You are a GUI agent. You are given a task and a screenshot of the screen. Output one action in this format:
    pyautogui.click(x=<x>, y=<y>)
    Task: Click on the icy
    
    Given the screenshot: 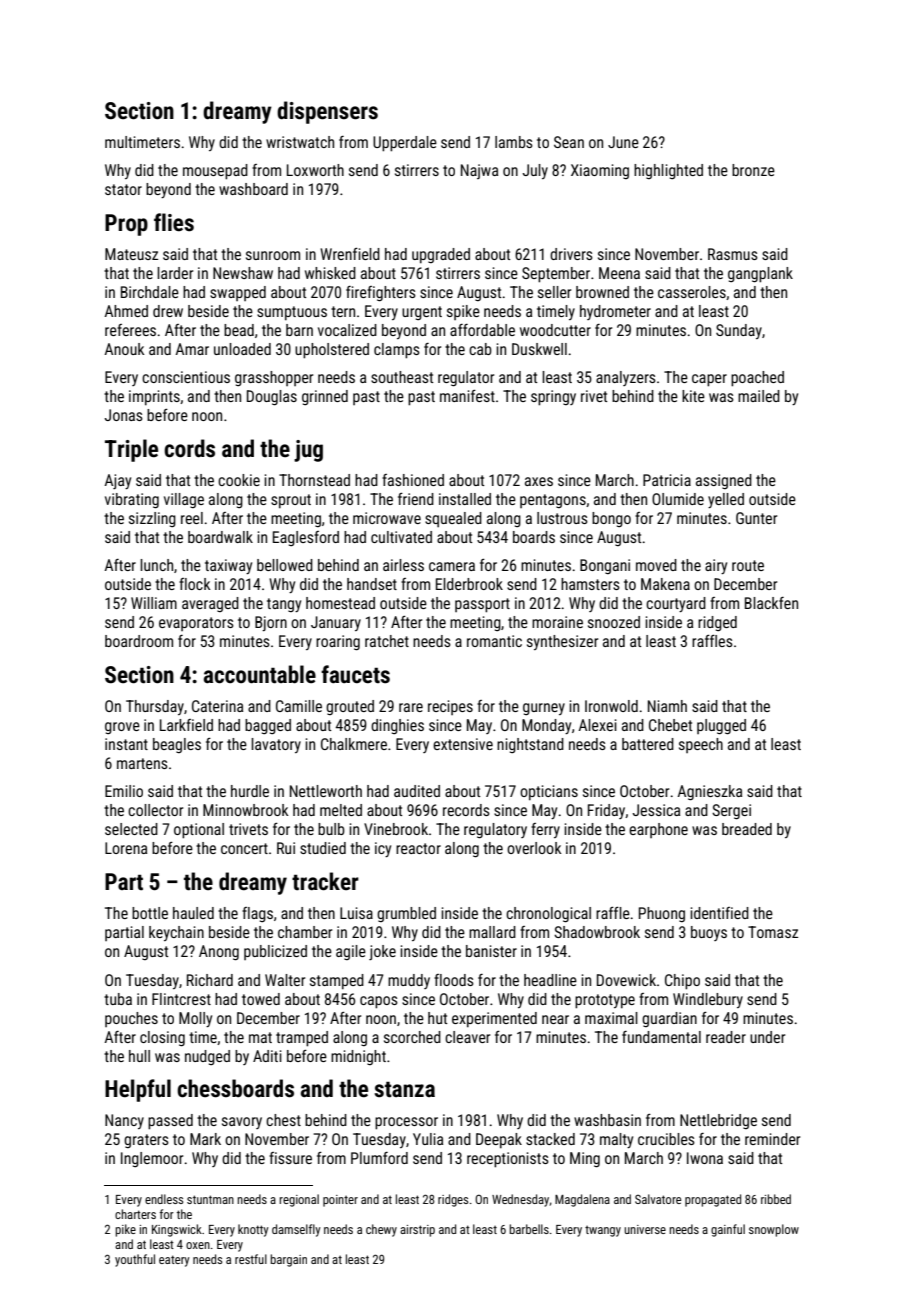 What is the action you would take?
    pyautogui.click(x=383, y=849)
